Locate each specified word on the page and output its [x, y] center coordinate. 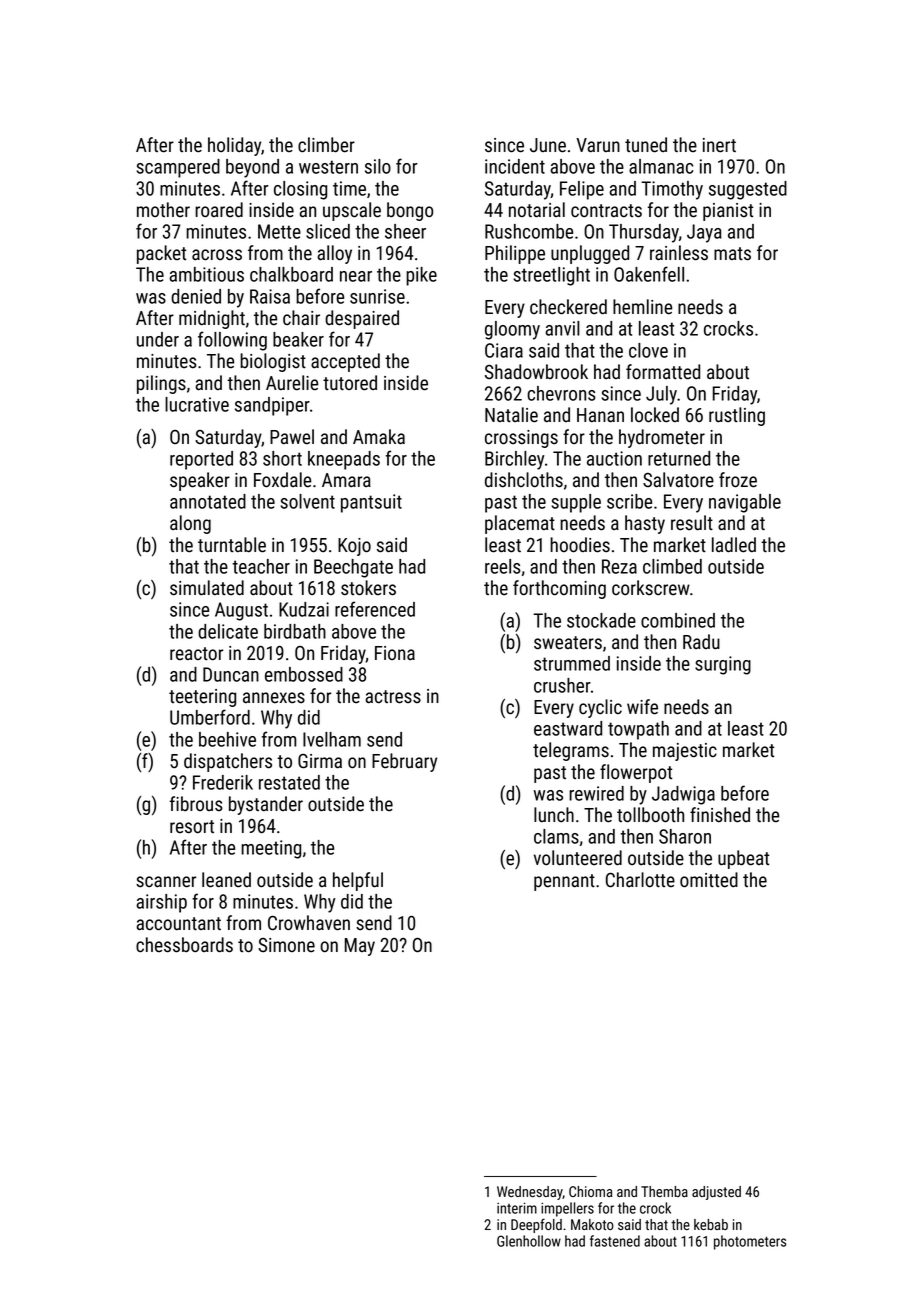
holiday [234, 146]
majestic [685, 752]
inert [719, 145]
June [548, 145]
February [404, 762]
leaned [226, 880]
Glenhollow [529, 1241]
